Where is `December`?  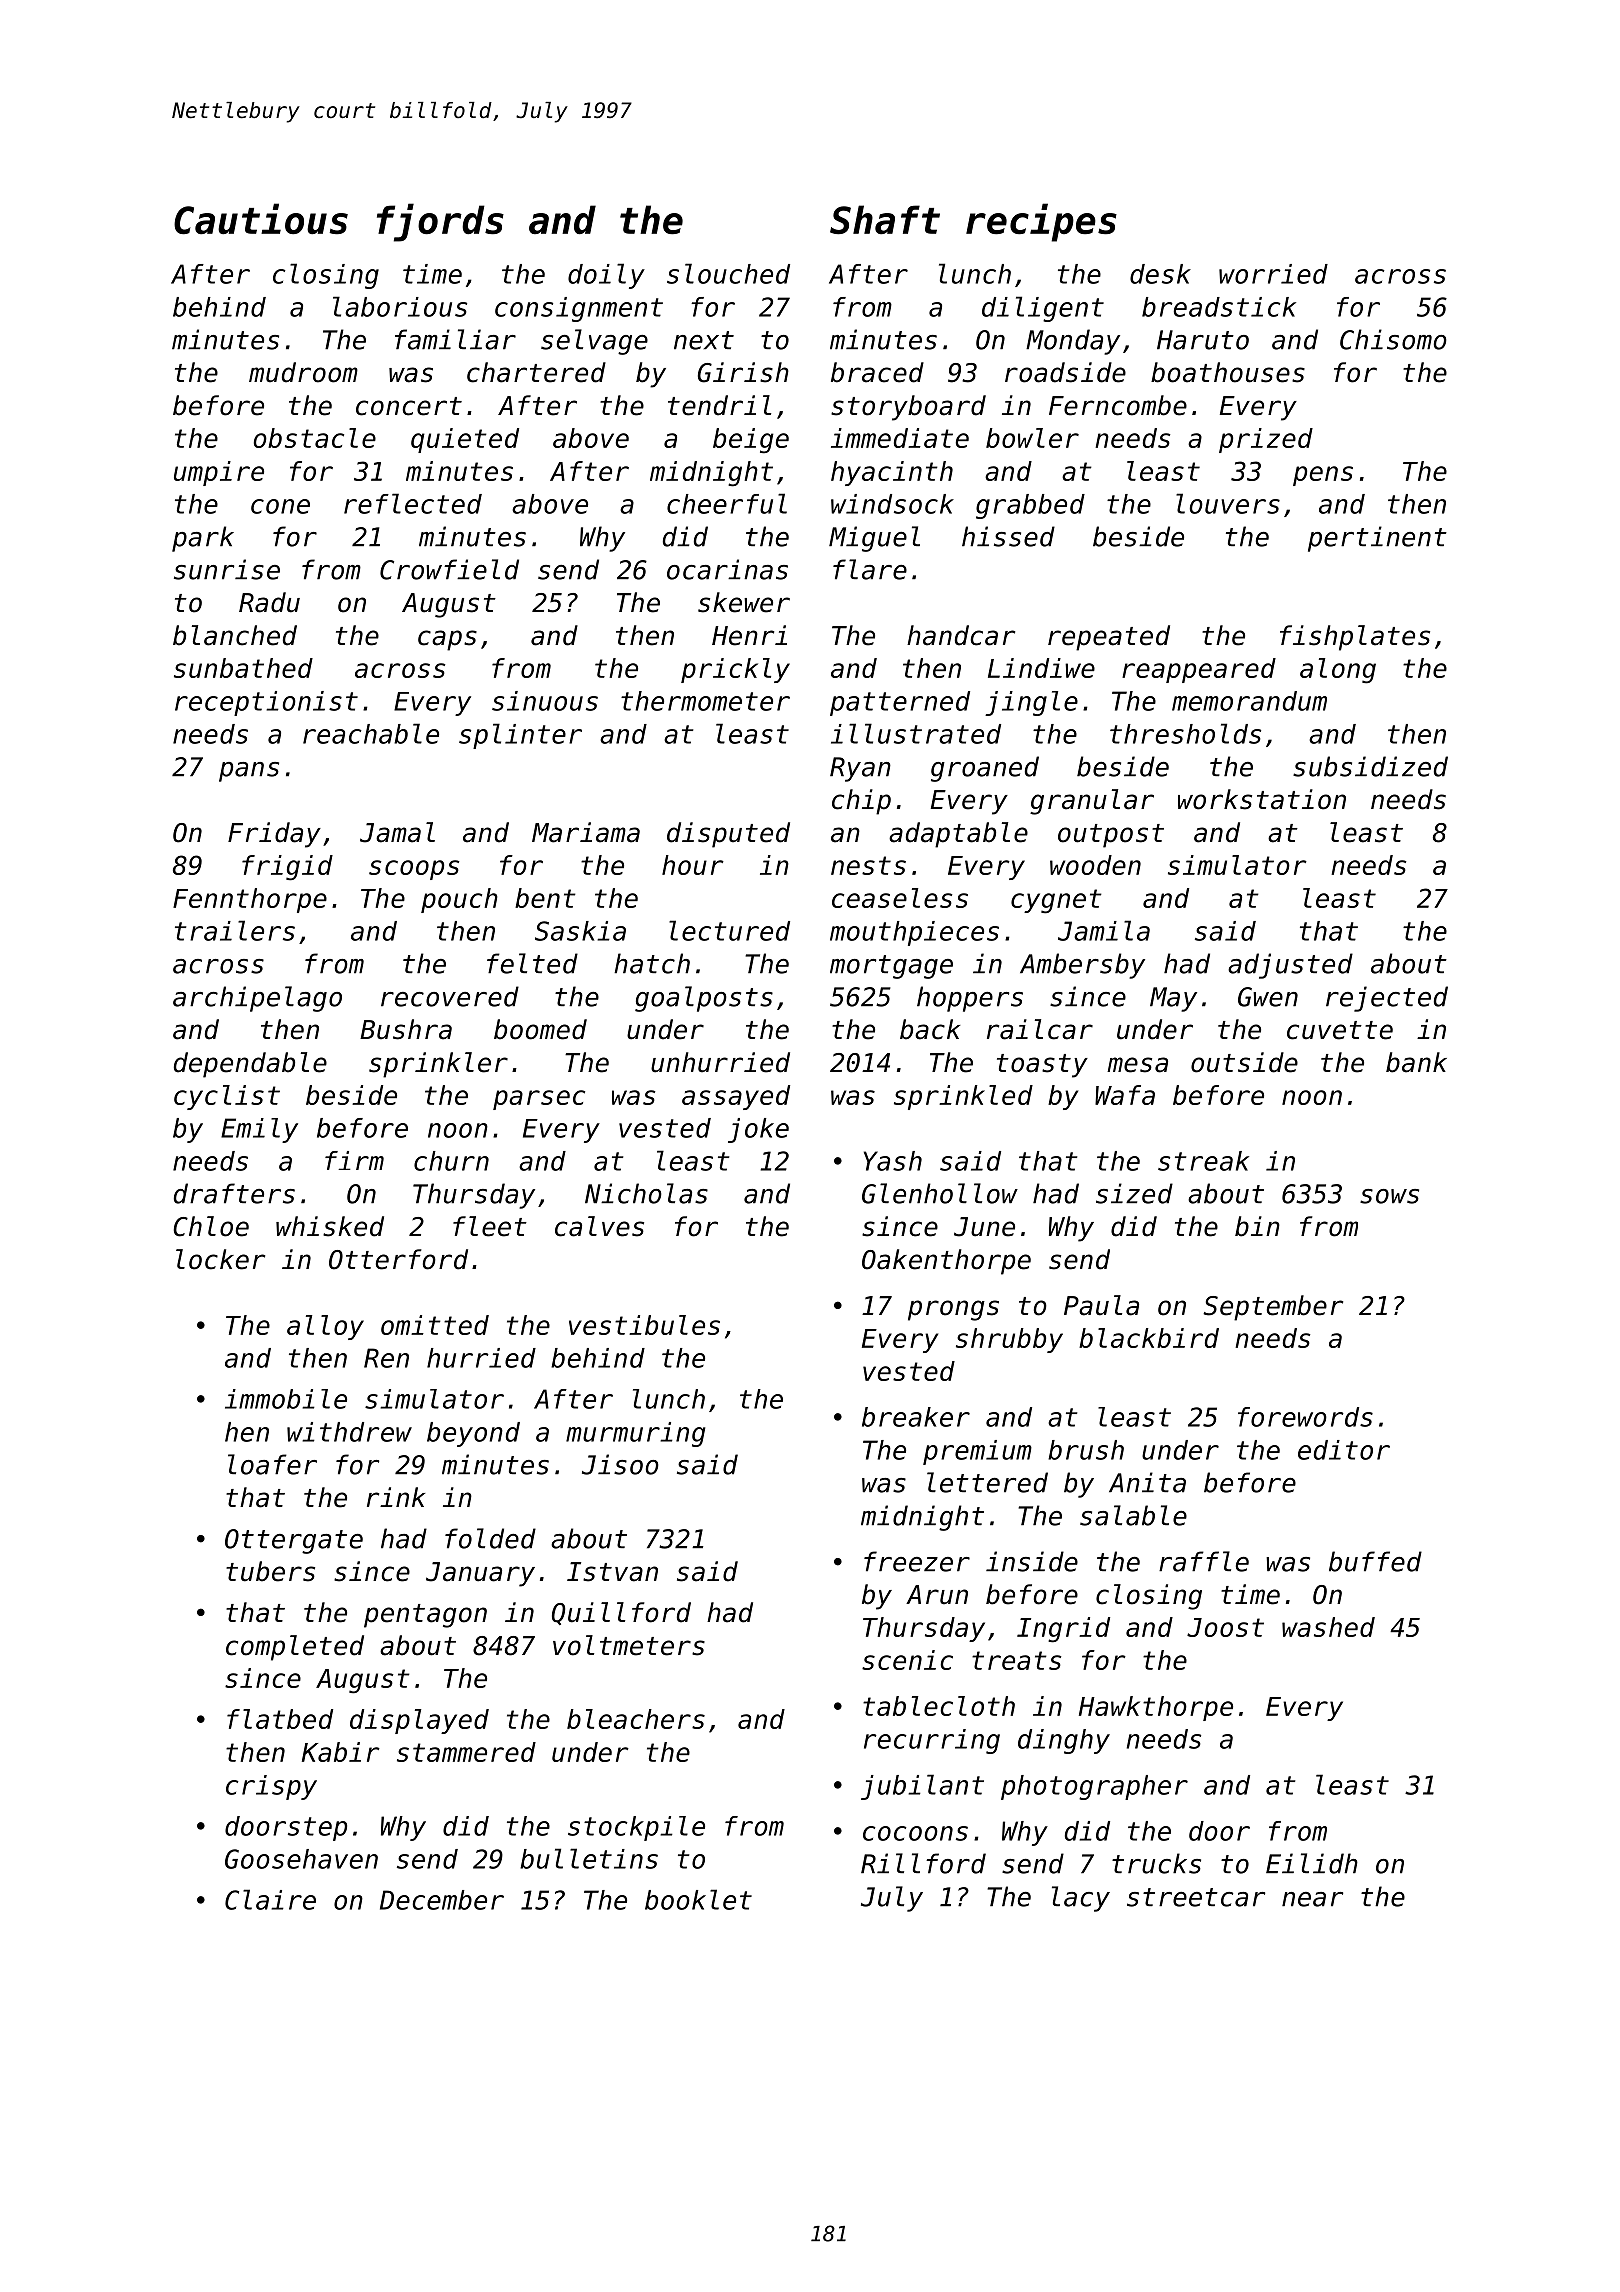 December is located at coordinates (442, 1900).
